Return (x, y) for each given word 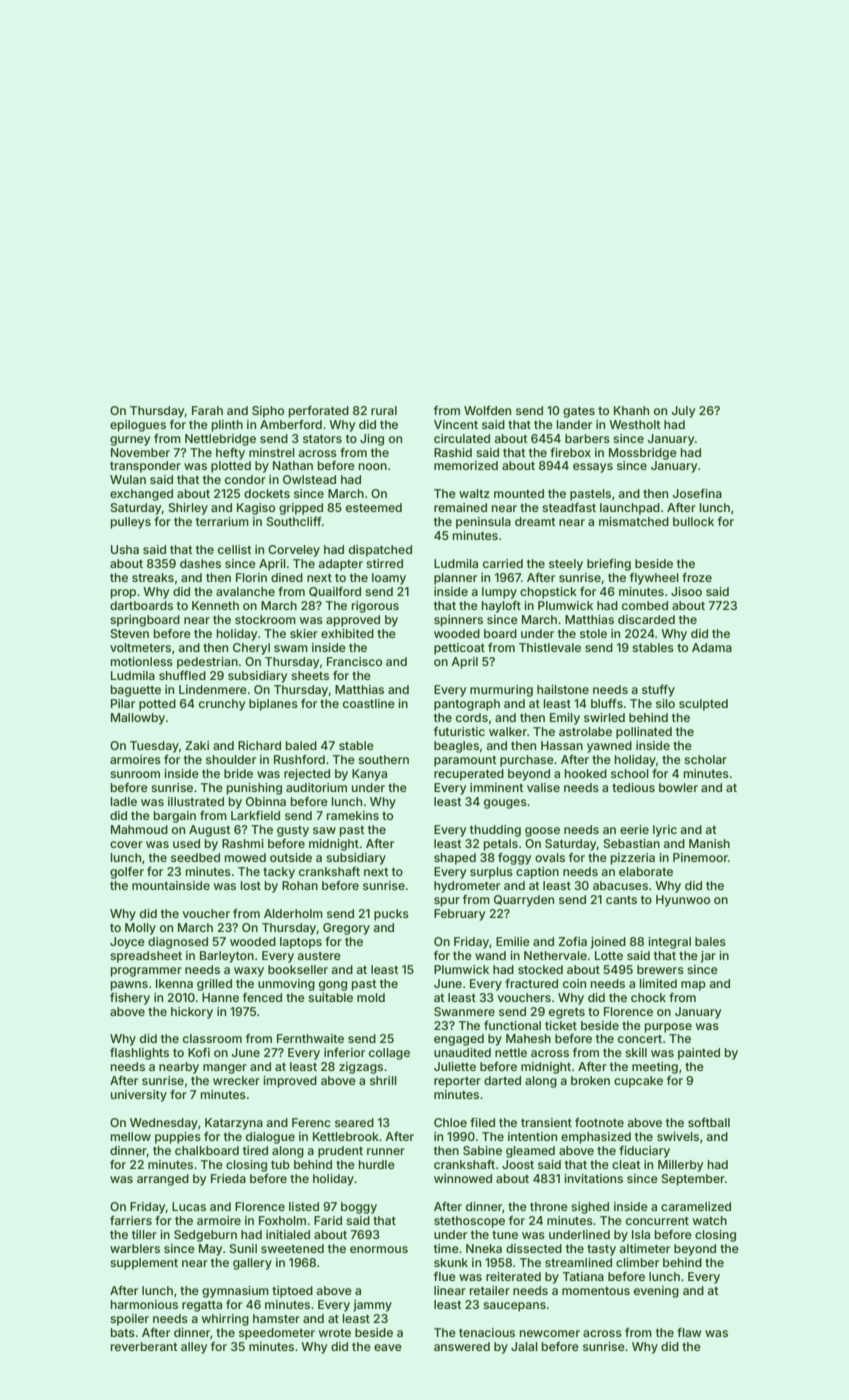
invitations (593, 1178)
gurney (130, 441)
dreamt (535, 521)
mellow (131, 1136)
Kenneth (215, 605)
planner (455, 579)
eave (388, 1347)
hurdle (377, 1164)
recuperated (469, 775)
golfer (127, 873)
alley (194, 1348)
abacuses (620, 885)
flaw (689, 1332)
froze (697, 577)
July (683, 412)
